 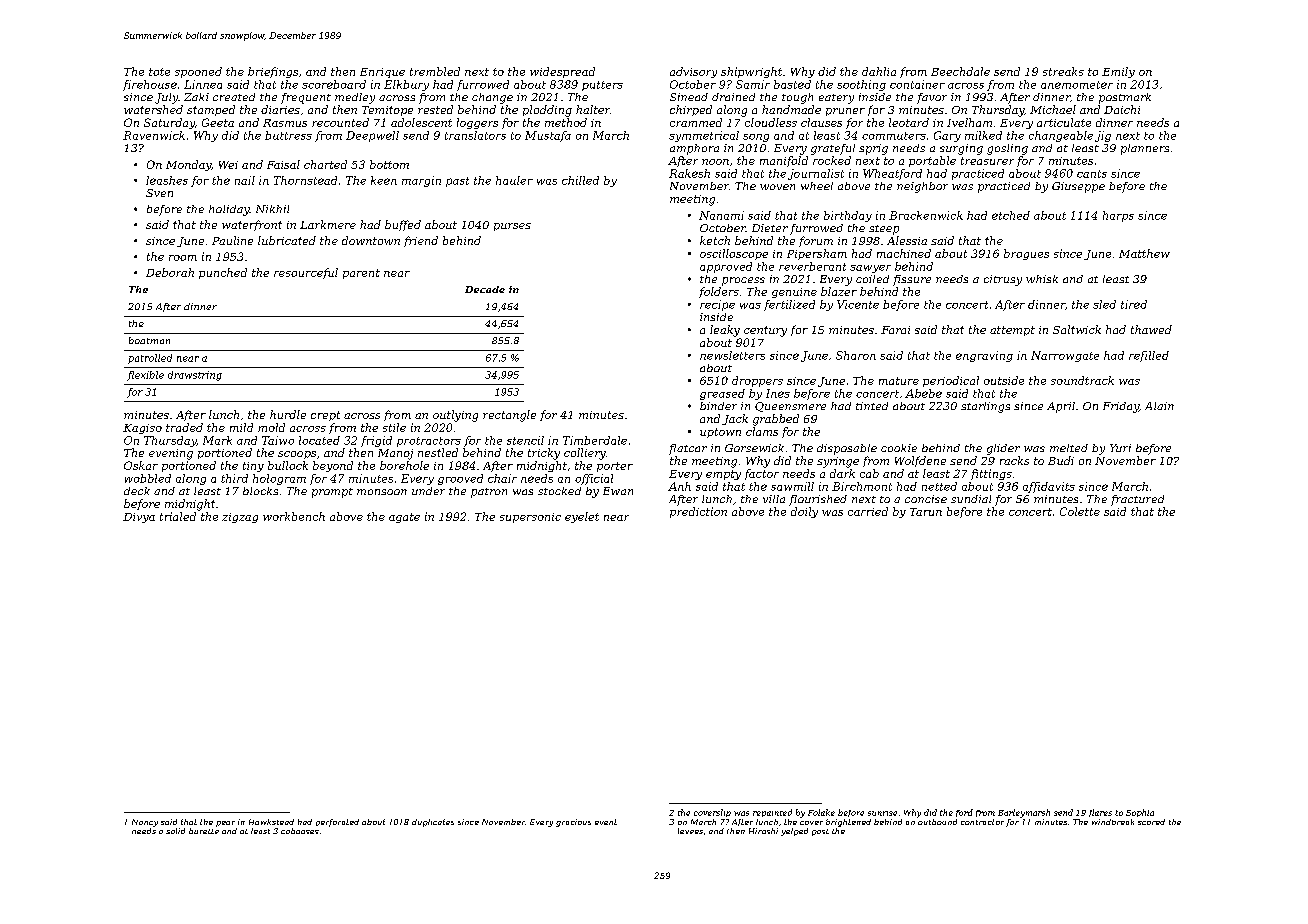 What do you see at coordinates (856, 355) in the screenshot?
I see `Sharon` at bounding box center [856, 355].
